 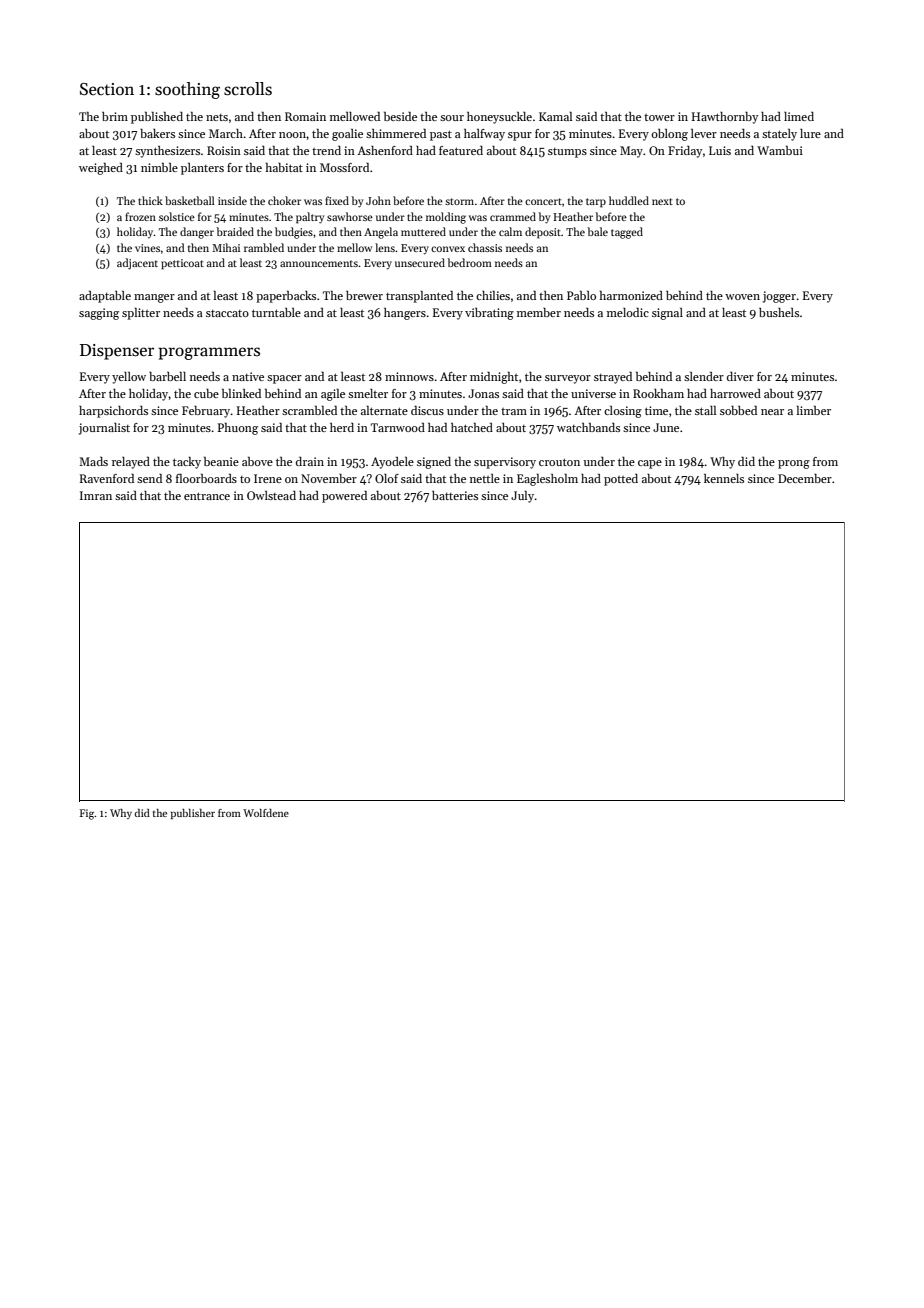 I want to click on Fig, so click(x=87, y=814).
